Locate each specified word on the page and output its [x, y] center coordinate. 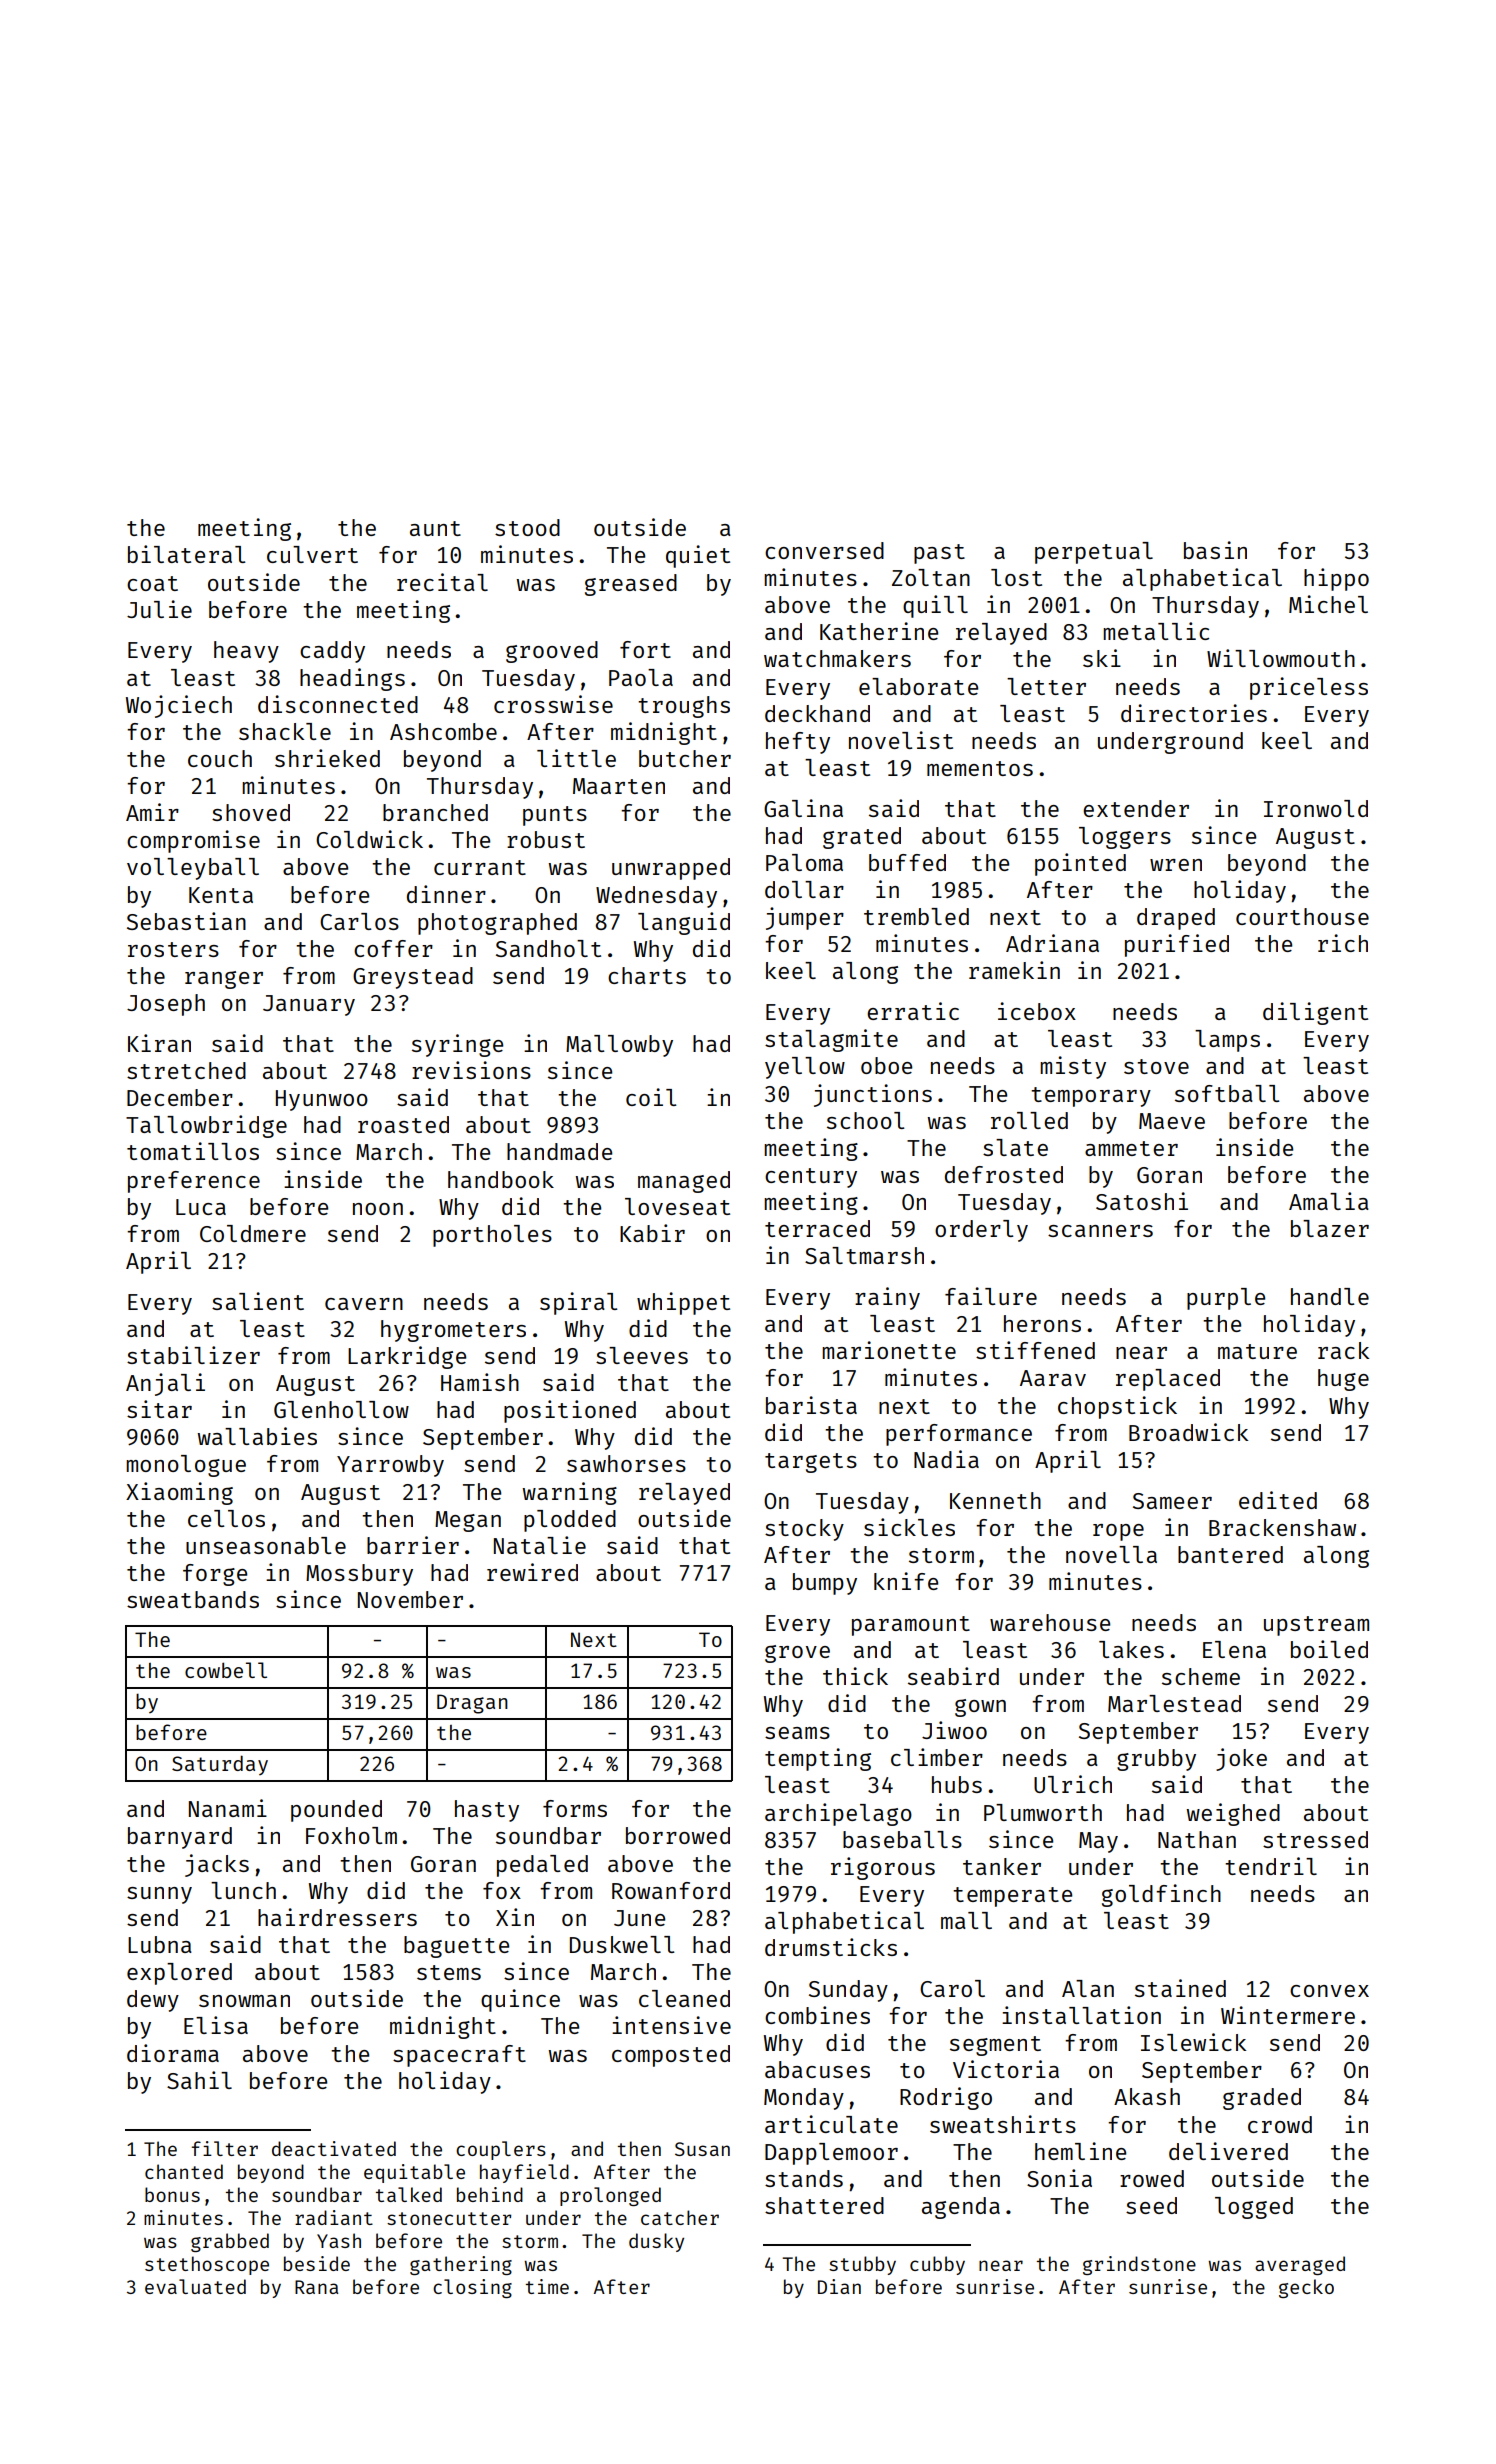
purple [1226, 1299]
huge [1343, 1380]
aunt [435, 528]
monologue [186, 1466]
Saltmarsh [864, 1255]
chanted [184, 2171]
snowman [244, 2001]
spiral [578, 1303]
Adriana [1052, 943]
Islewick [1193, 2042]
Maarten [619, 786]
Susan [702, 2149]
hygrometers [453, 1331]
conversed [824, 550]
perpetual [1094, 553]
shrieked [327, 758]
